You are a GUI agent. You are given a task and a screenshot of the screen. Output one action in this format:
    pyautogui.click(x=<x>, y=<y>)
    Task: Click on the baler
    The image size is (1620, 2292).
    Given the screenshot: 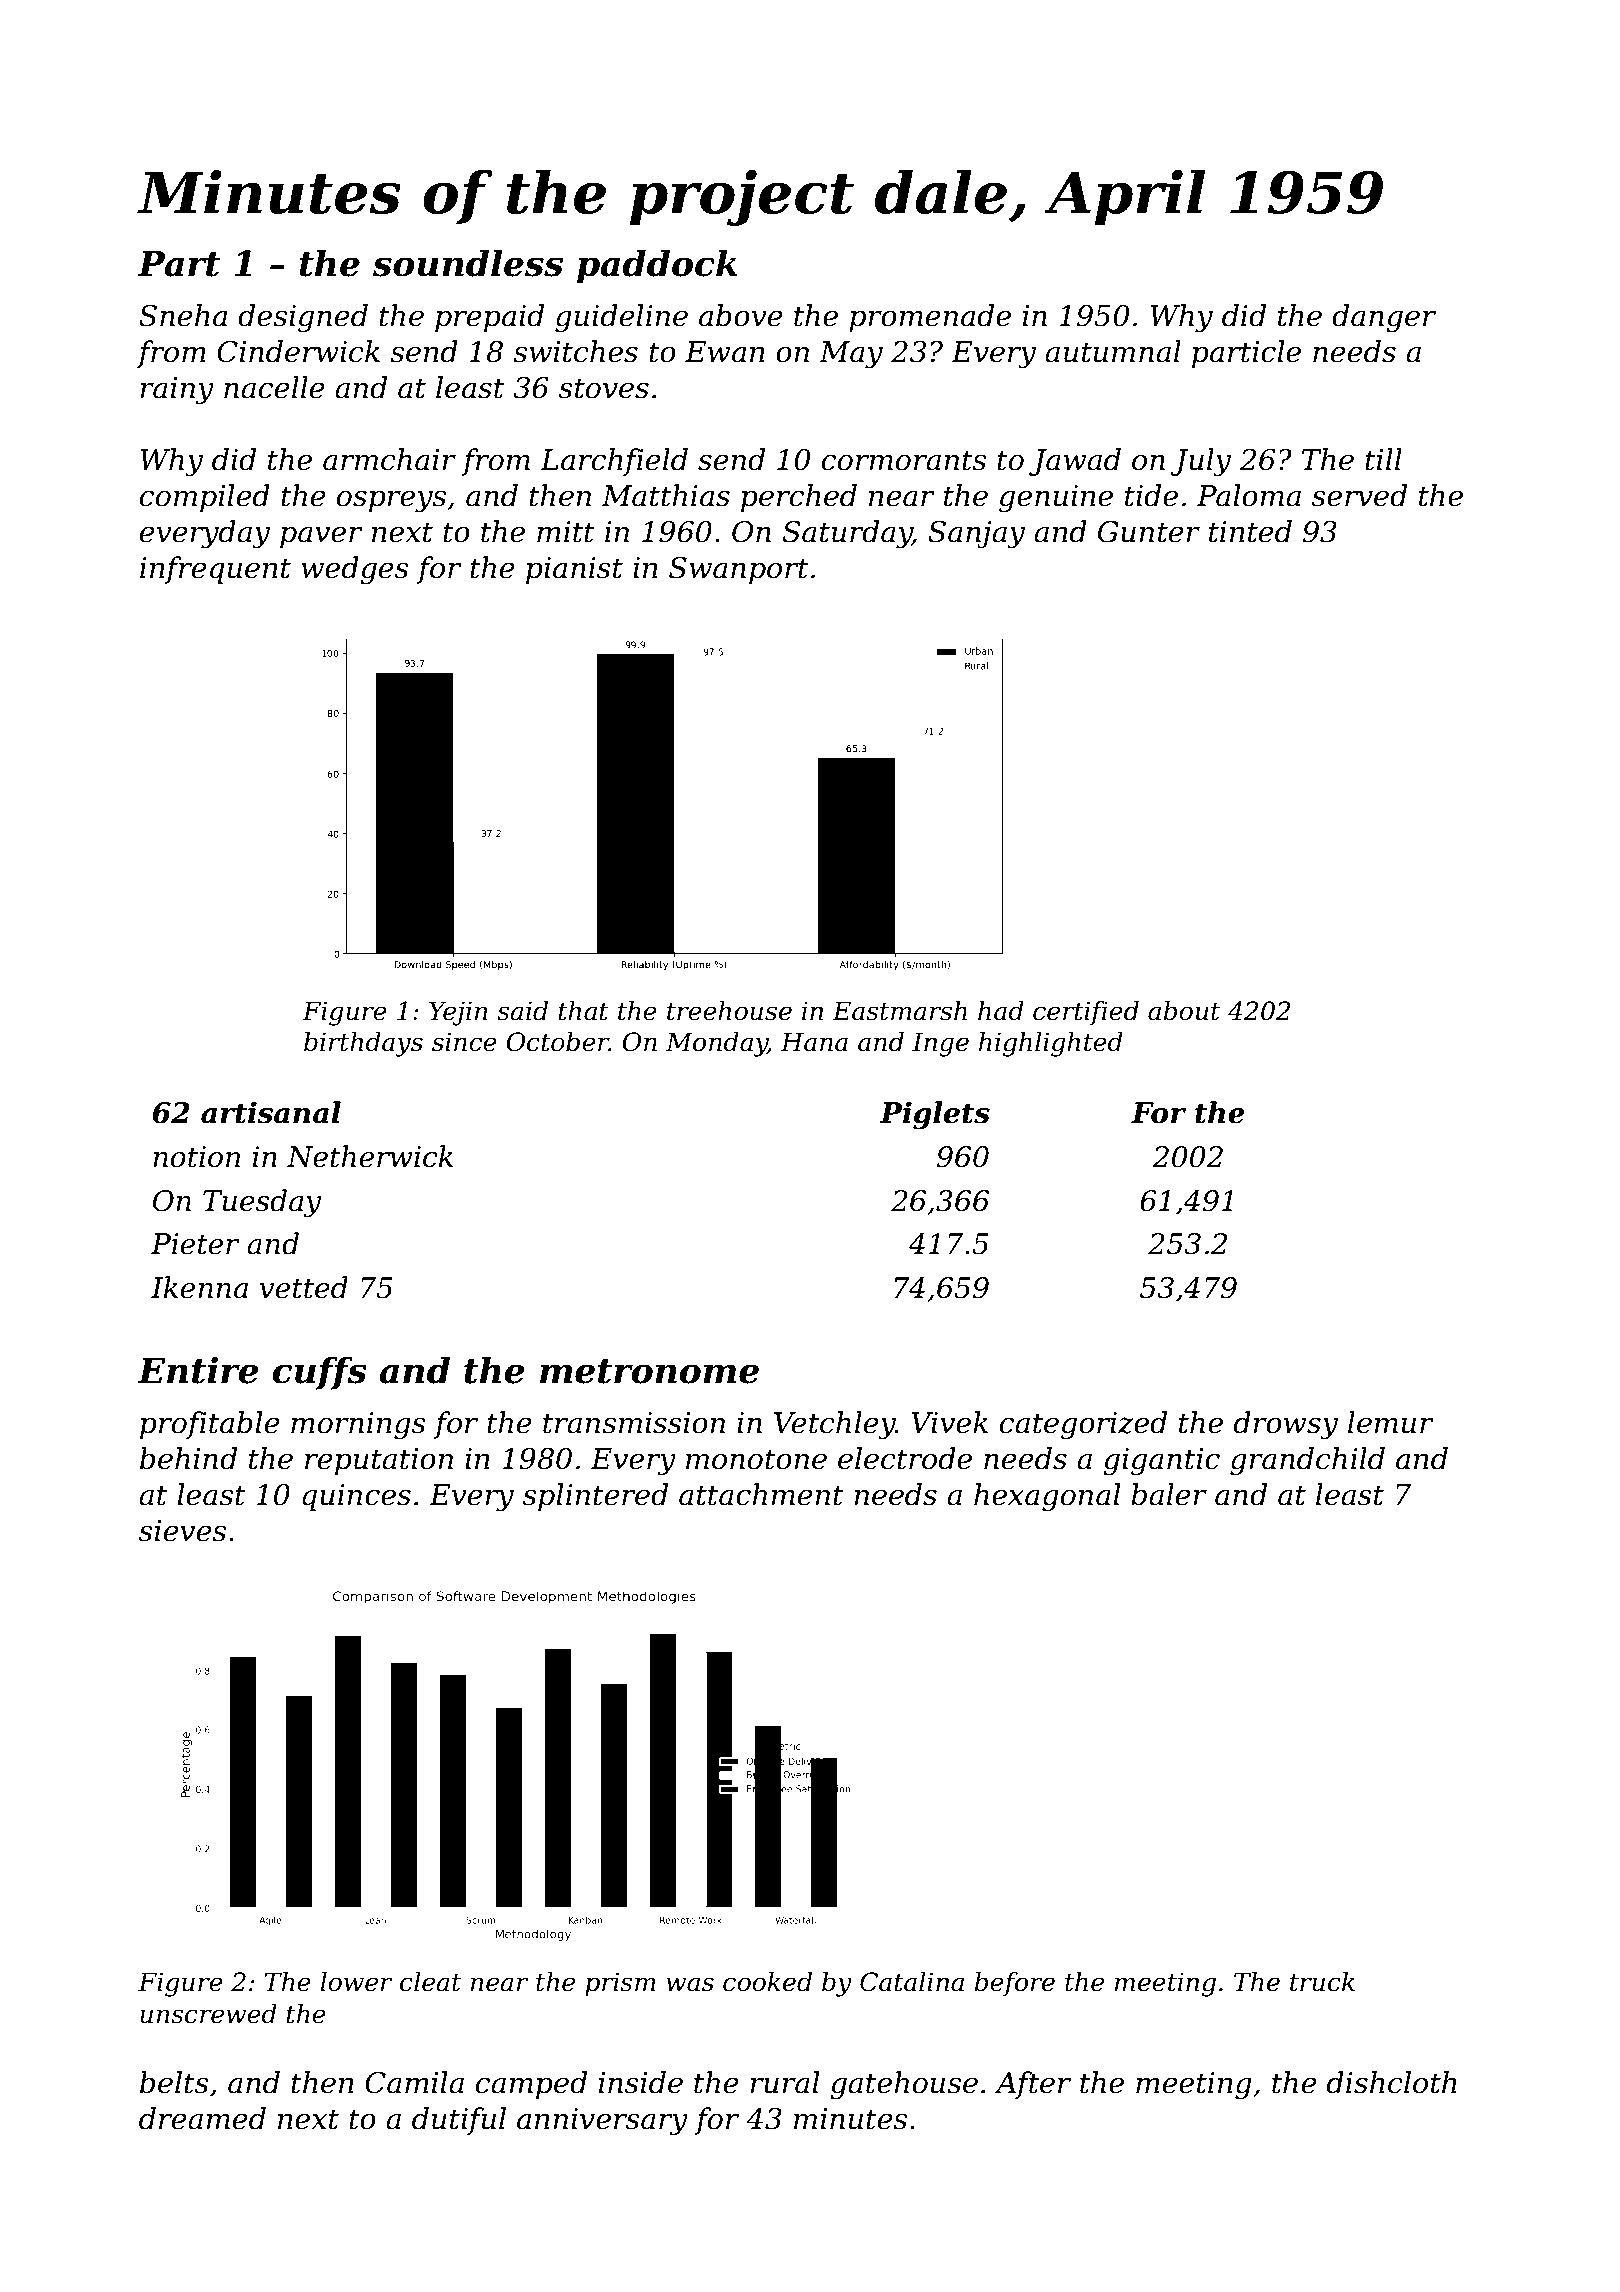 What is the action you would take?
    pyautogui.click(x=1169, y=1494)
